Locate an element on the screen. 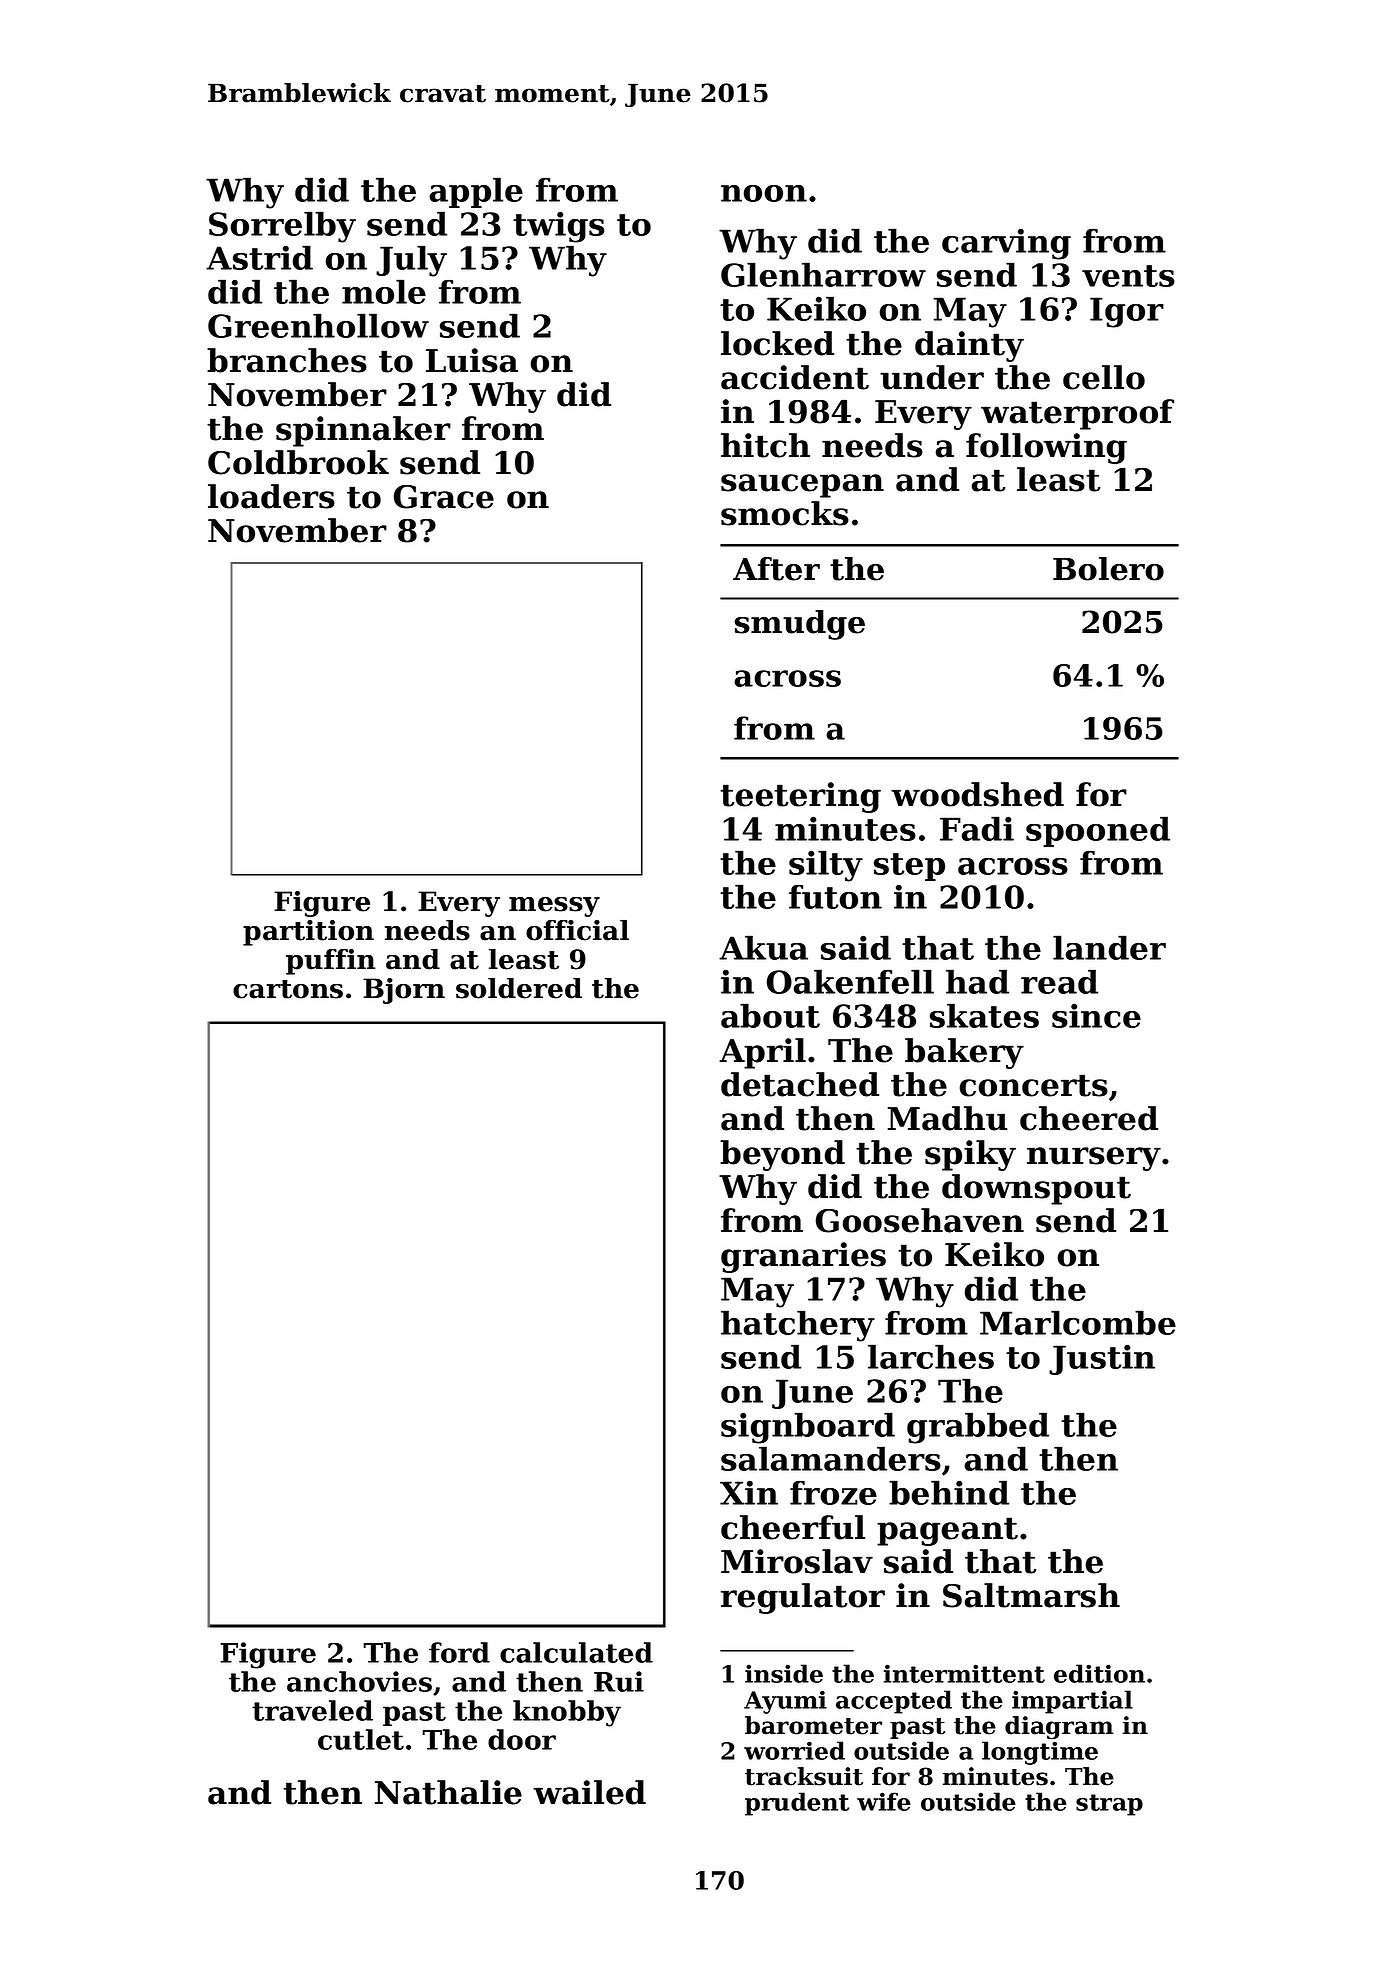 The width and height of the screenshot is (1386, 1969). larches is located at coordinates (931, 1356).
